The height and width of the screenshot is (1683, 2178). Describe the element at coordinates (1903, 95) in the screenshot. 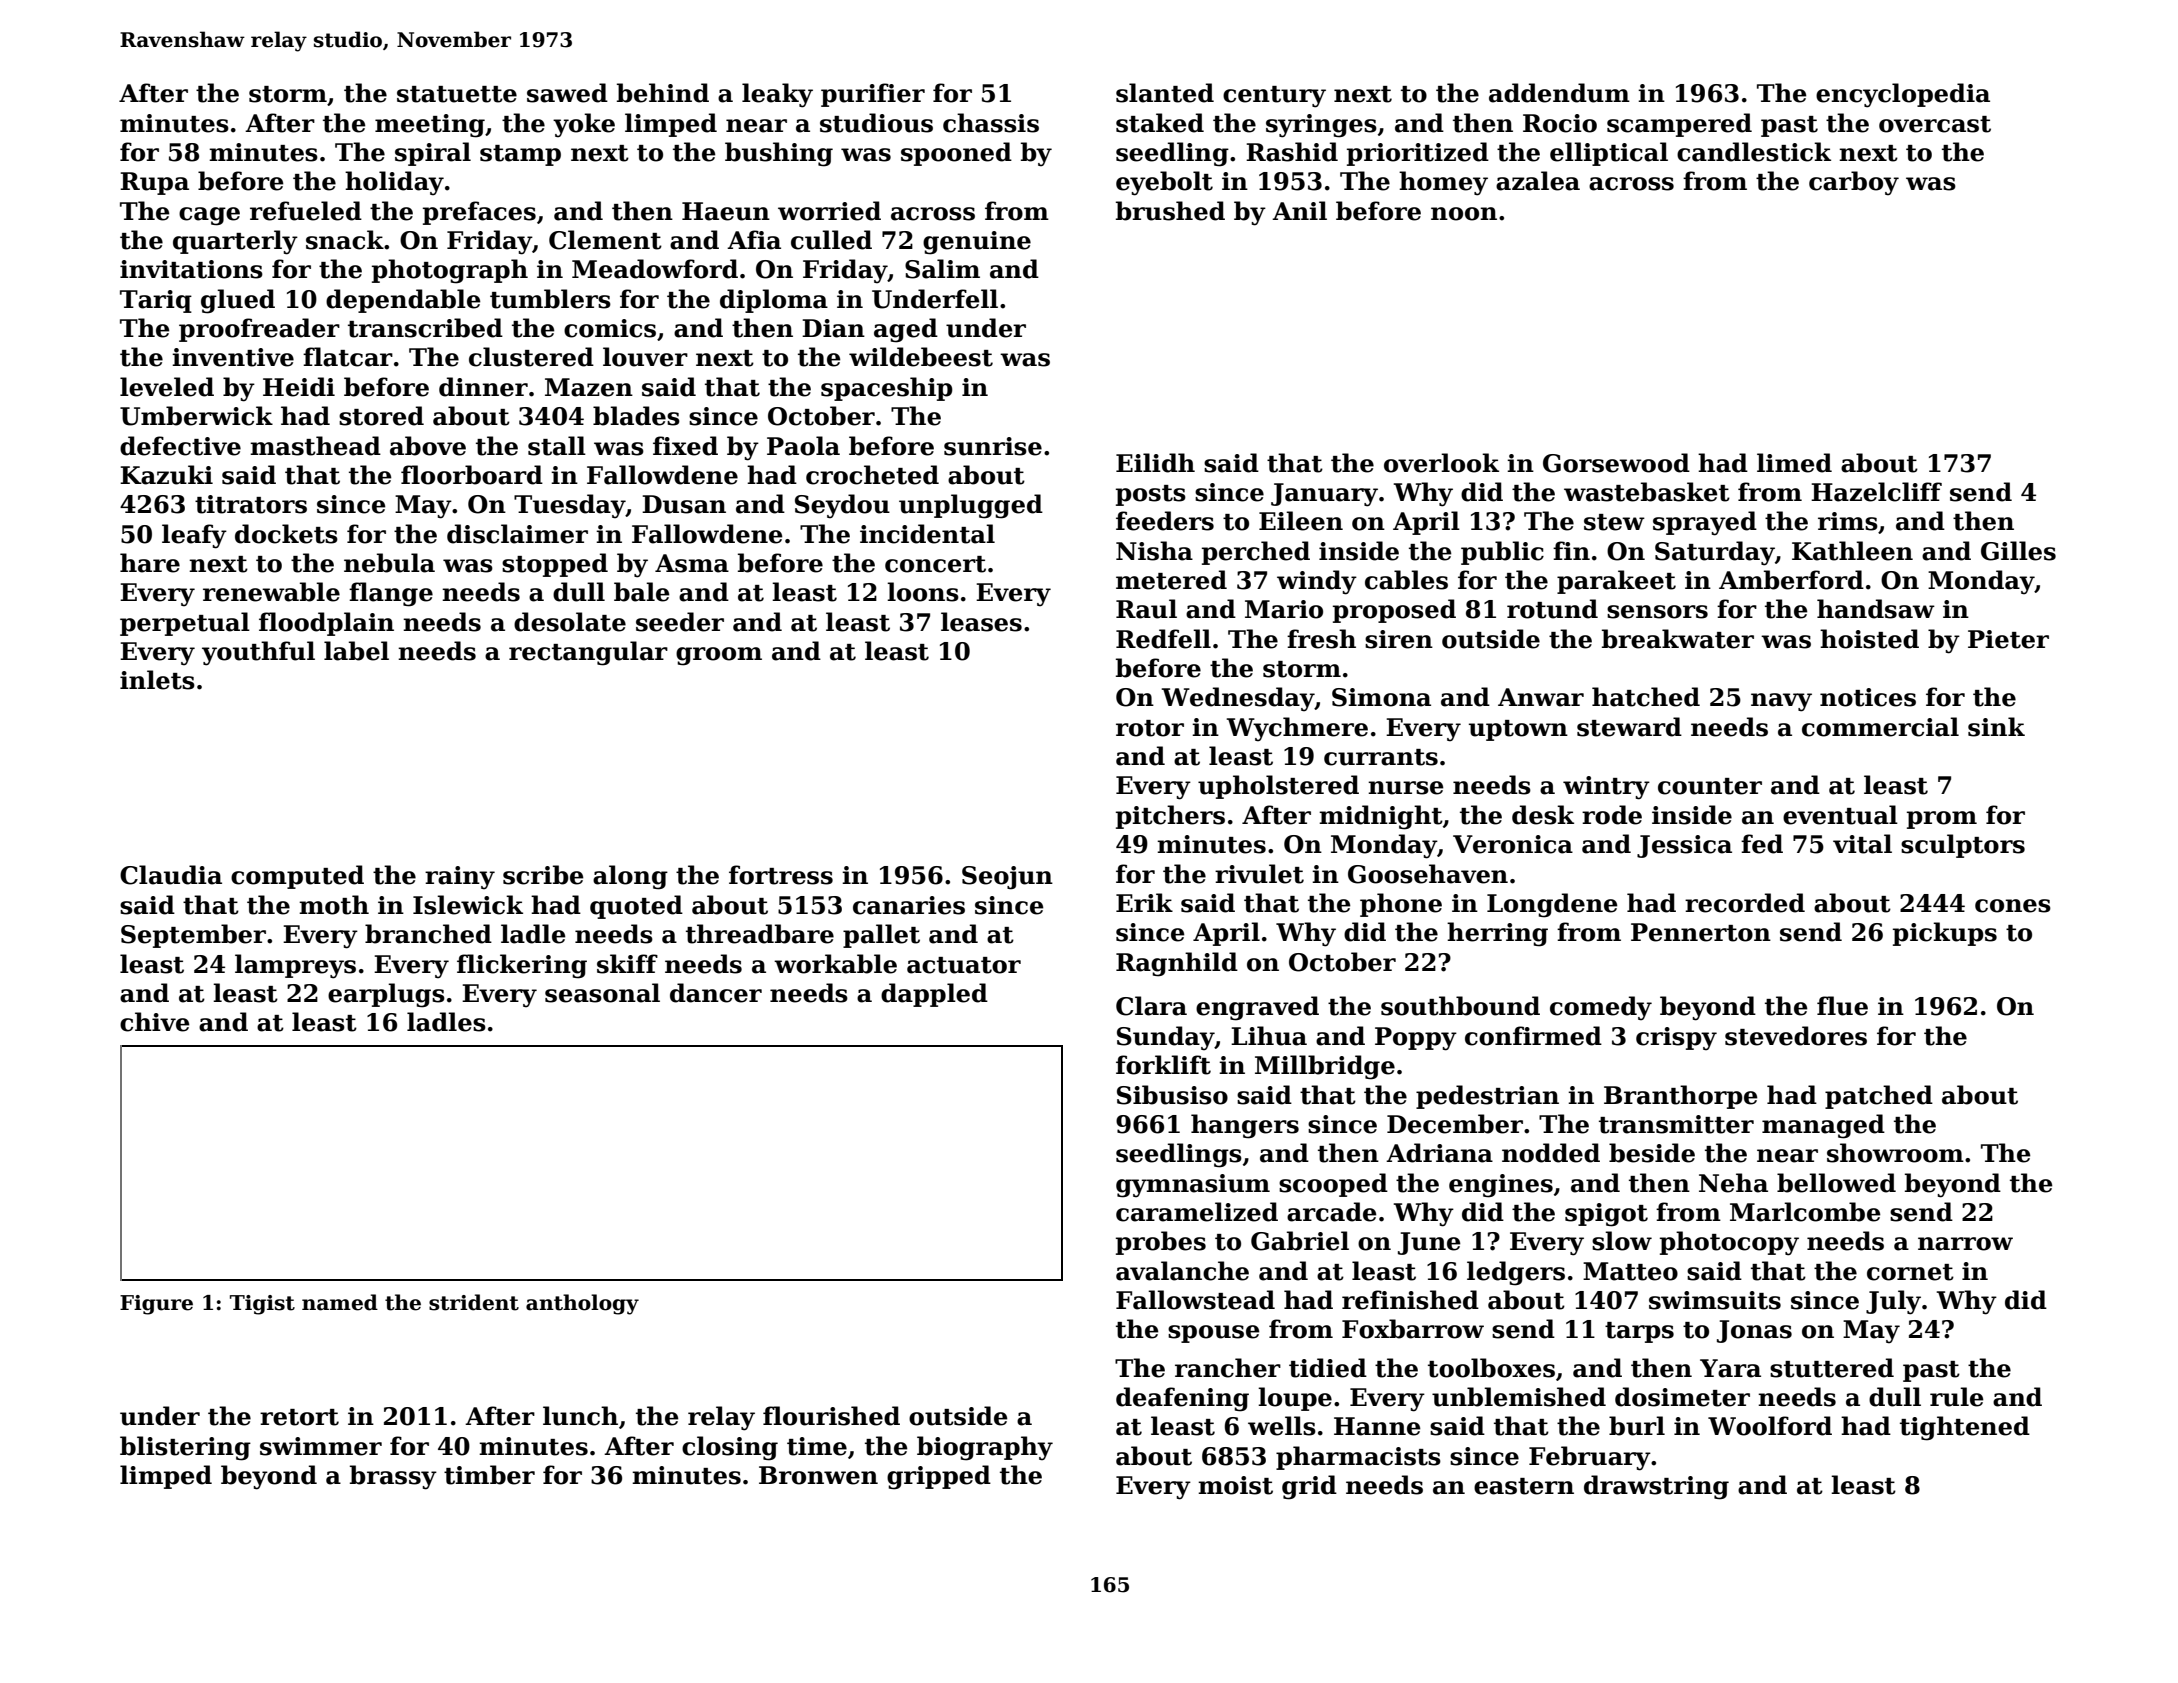

I see `encyclopedia` at that location.
